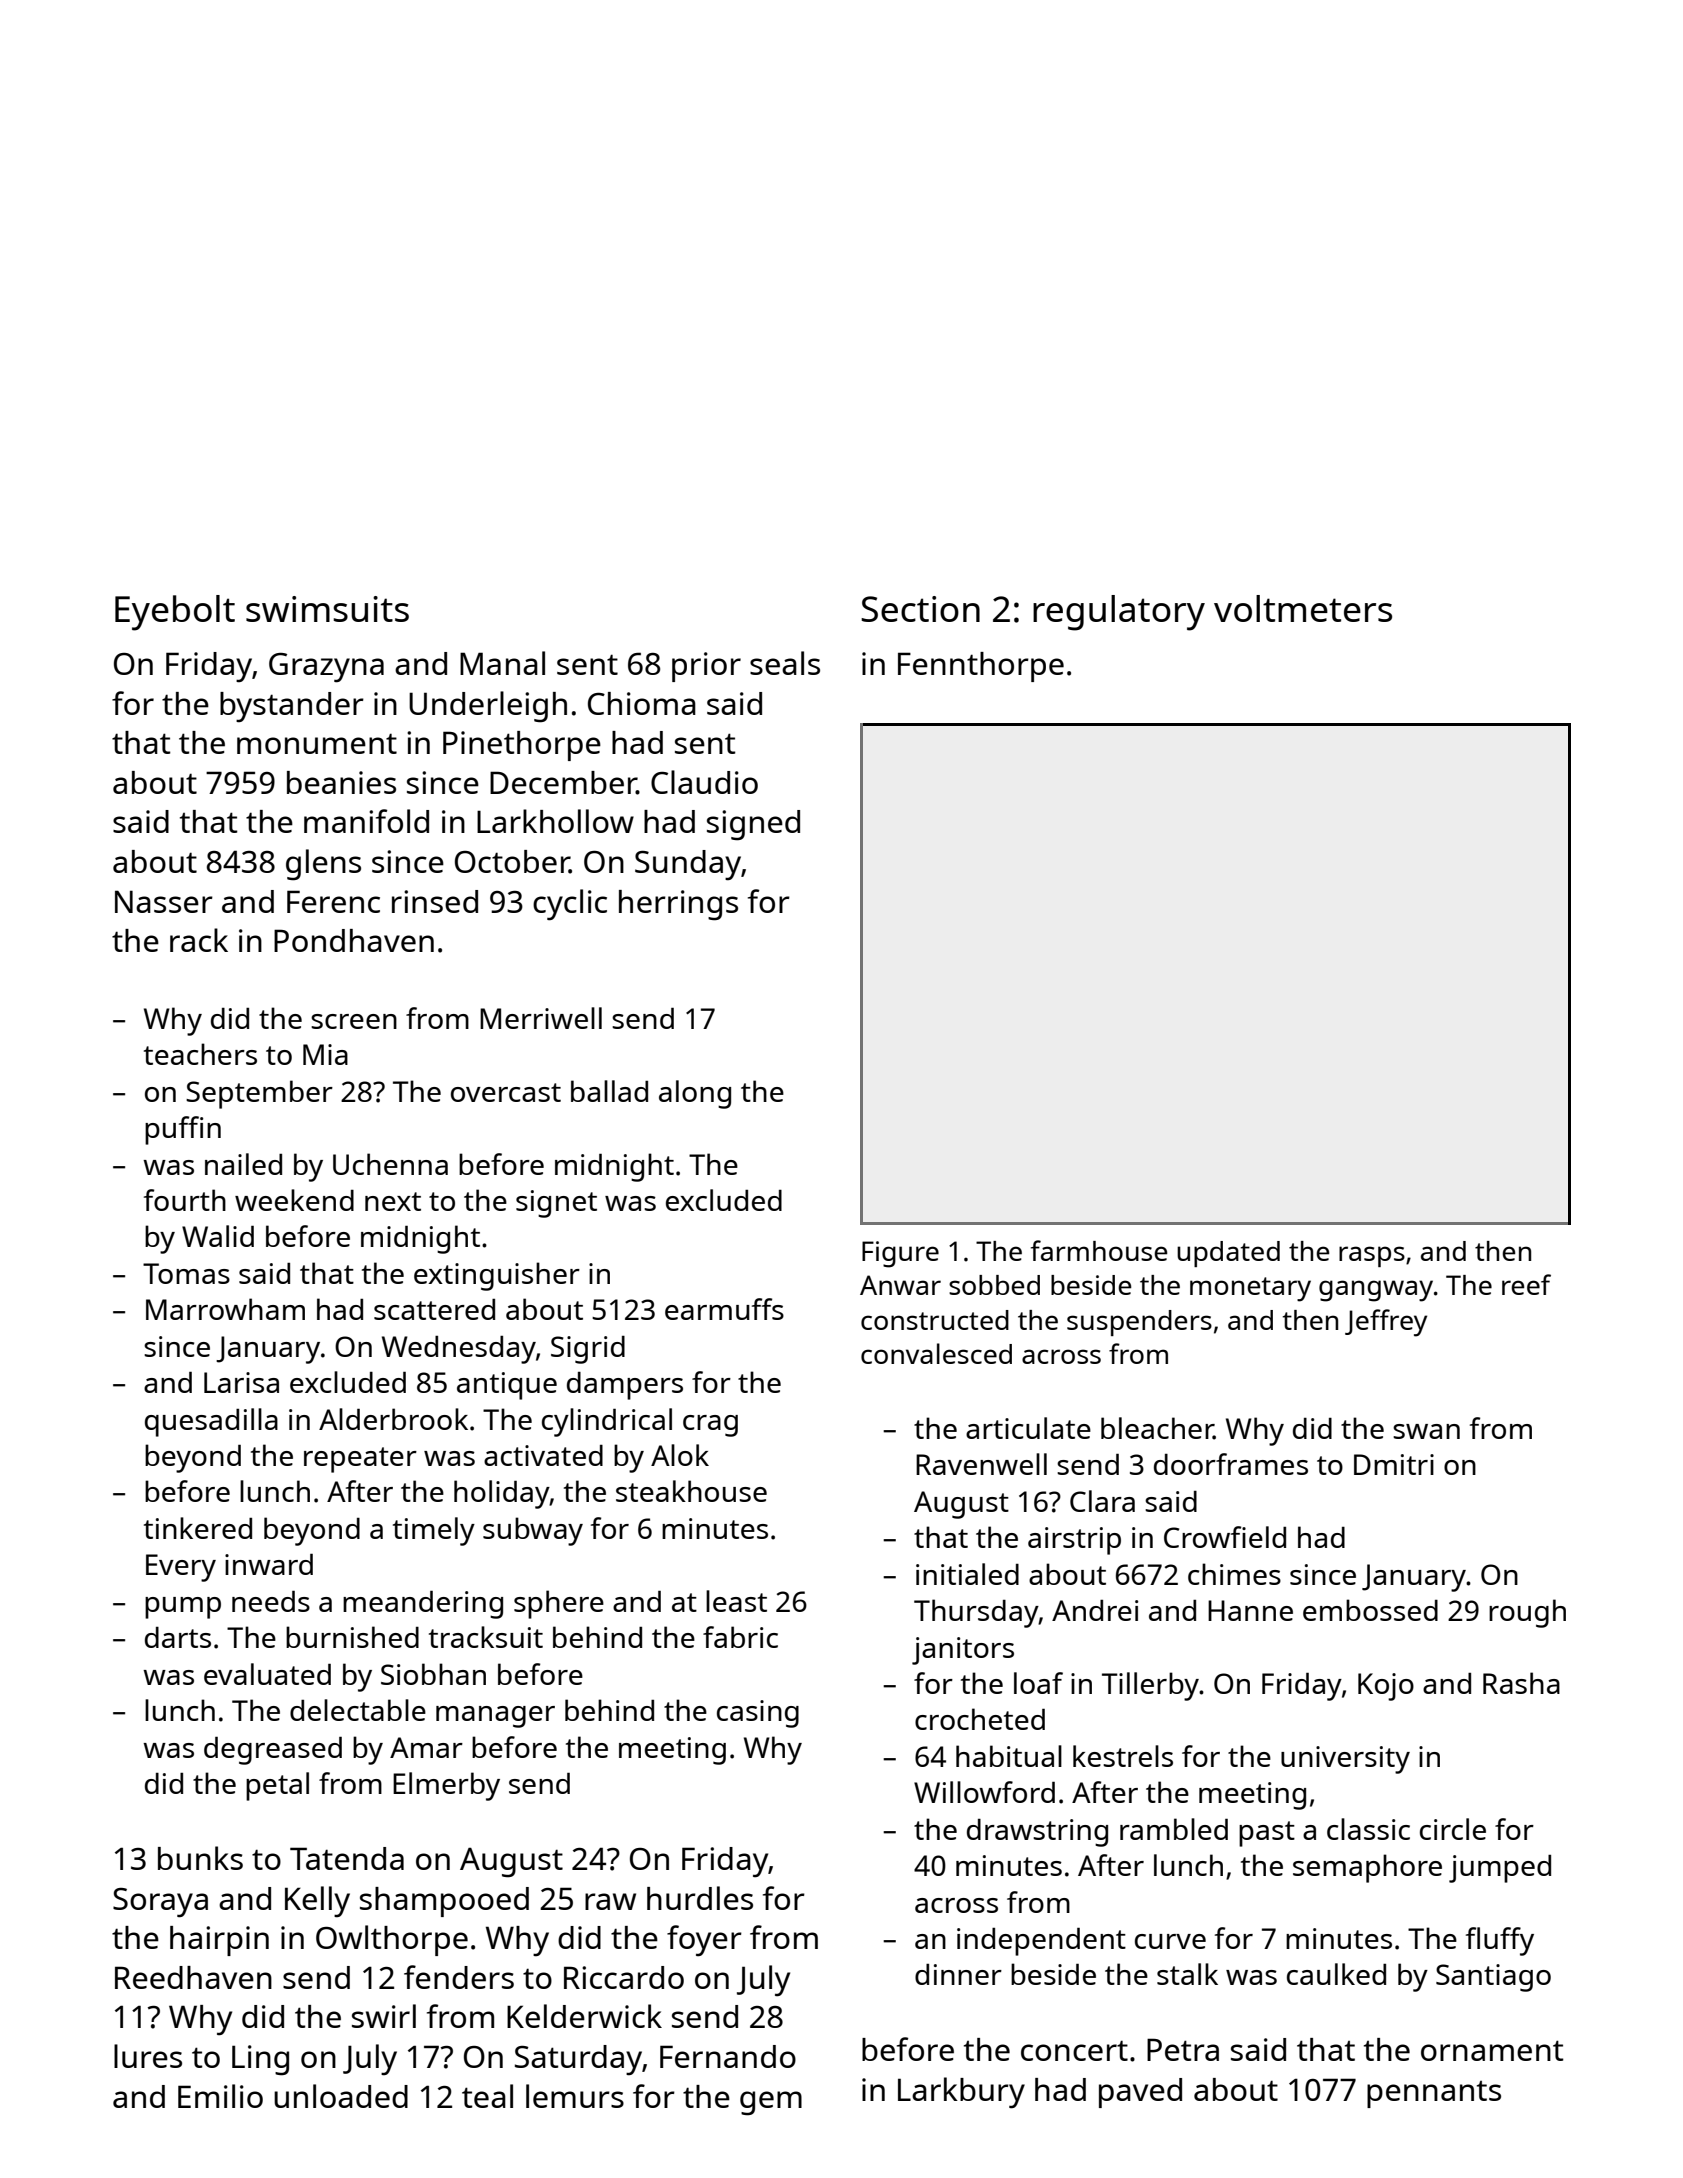 The width and height of the document is (1683, 2178). Describe the element at coordinates (211, 1422) in the document. I see `quesadilla` at that location.
